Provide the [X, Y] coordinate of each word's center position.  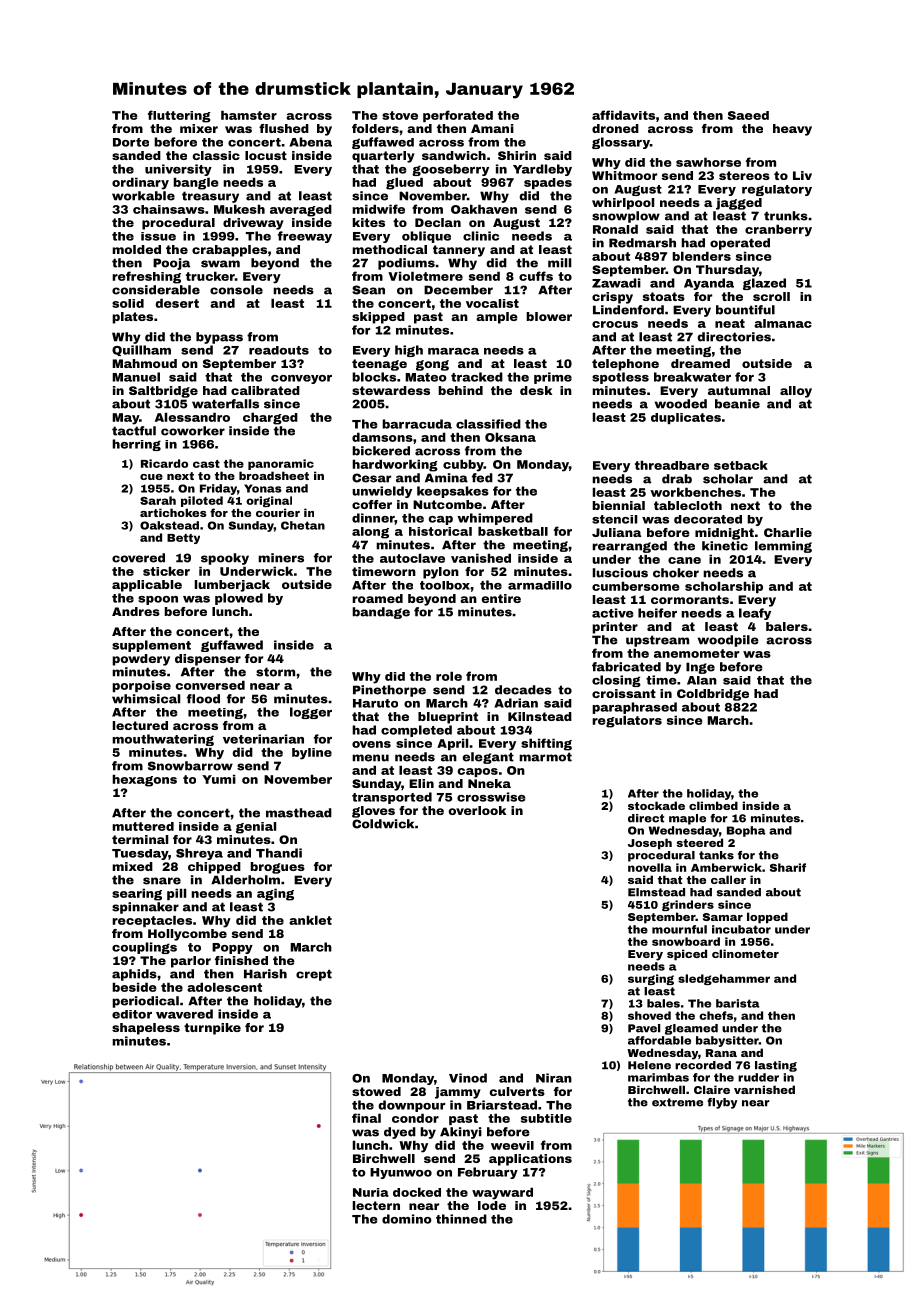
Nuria [371, 1192]
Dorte [131, 142]
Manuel [136, 377]
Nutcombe [447, 504]
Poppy [232, 948]
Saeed [748, 115]
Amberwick [726, 867]
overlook [477, 810]
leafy [755, 614]
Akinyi [461, 1133]
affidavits [623, 115]
